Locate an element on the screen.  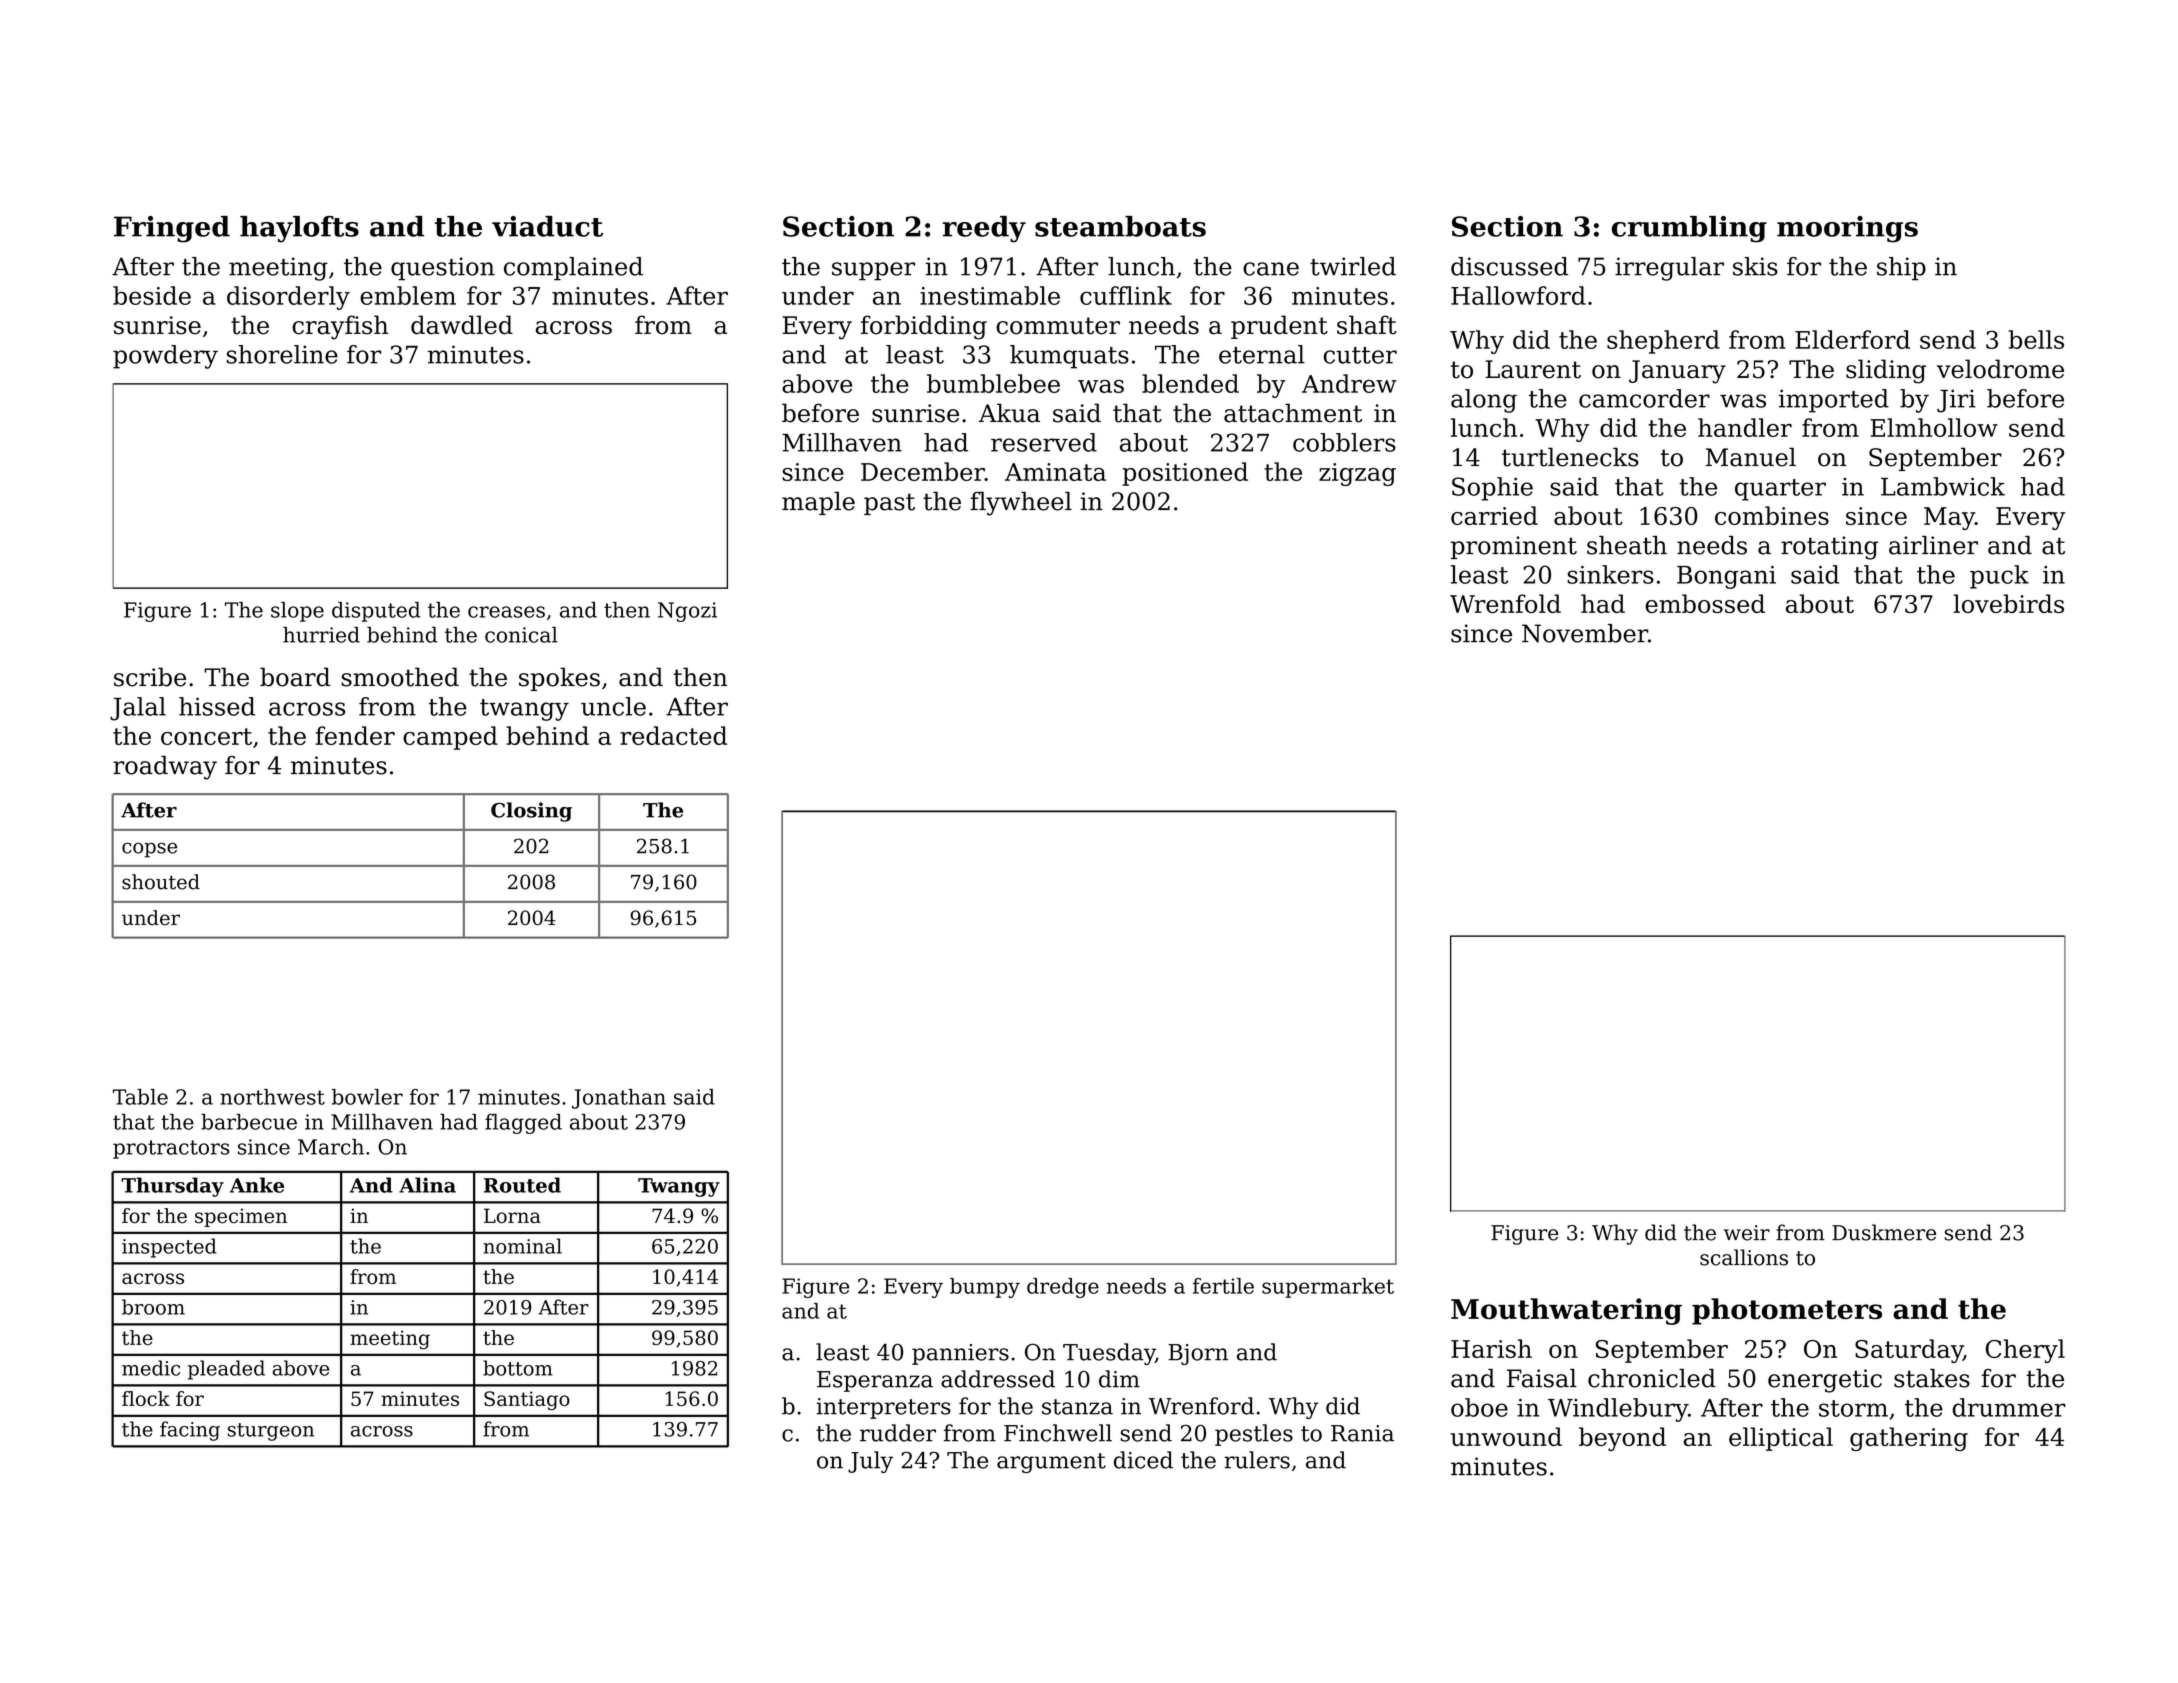
lovebirds is located at coordinates (2009, 603).
